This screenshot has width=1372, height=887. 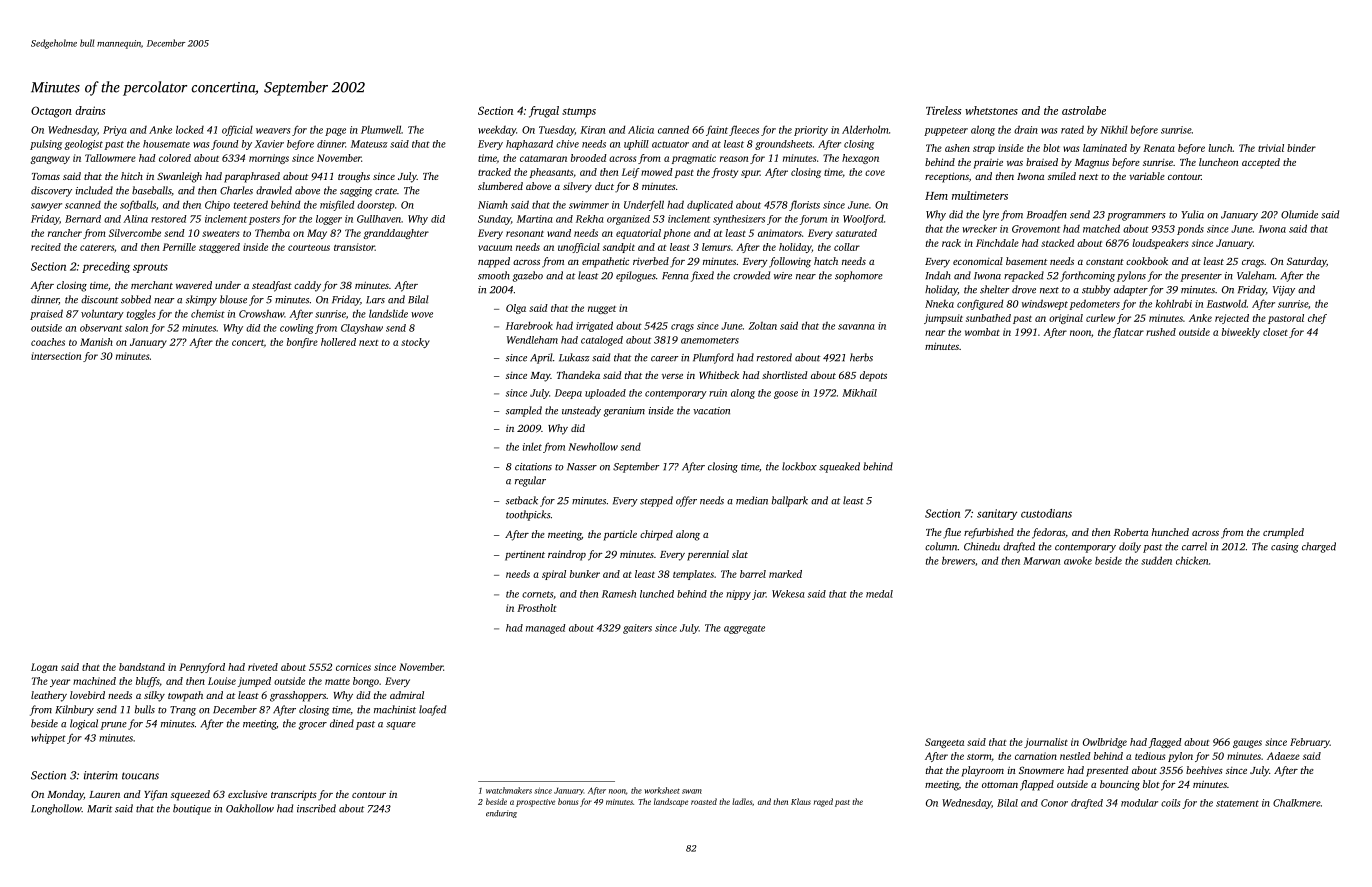 I want to click on Alderholm, so click(x=865, y=129).
